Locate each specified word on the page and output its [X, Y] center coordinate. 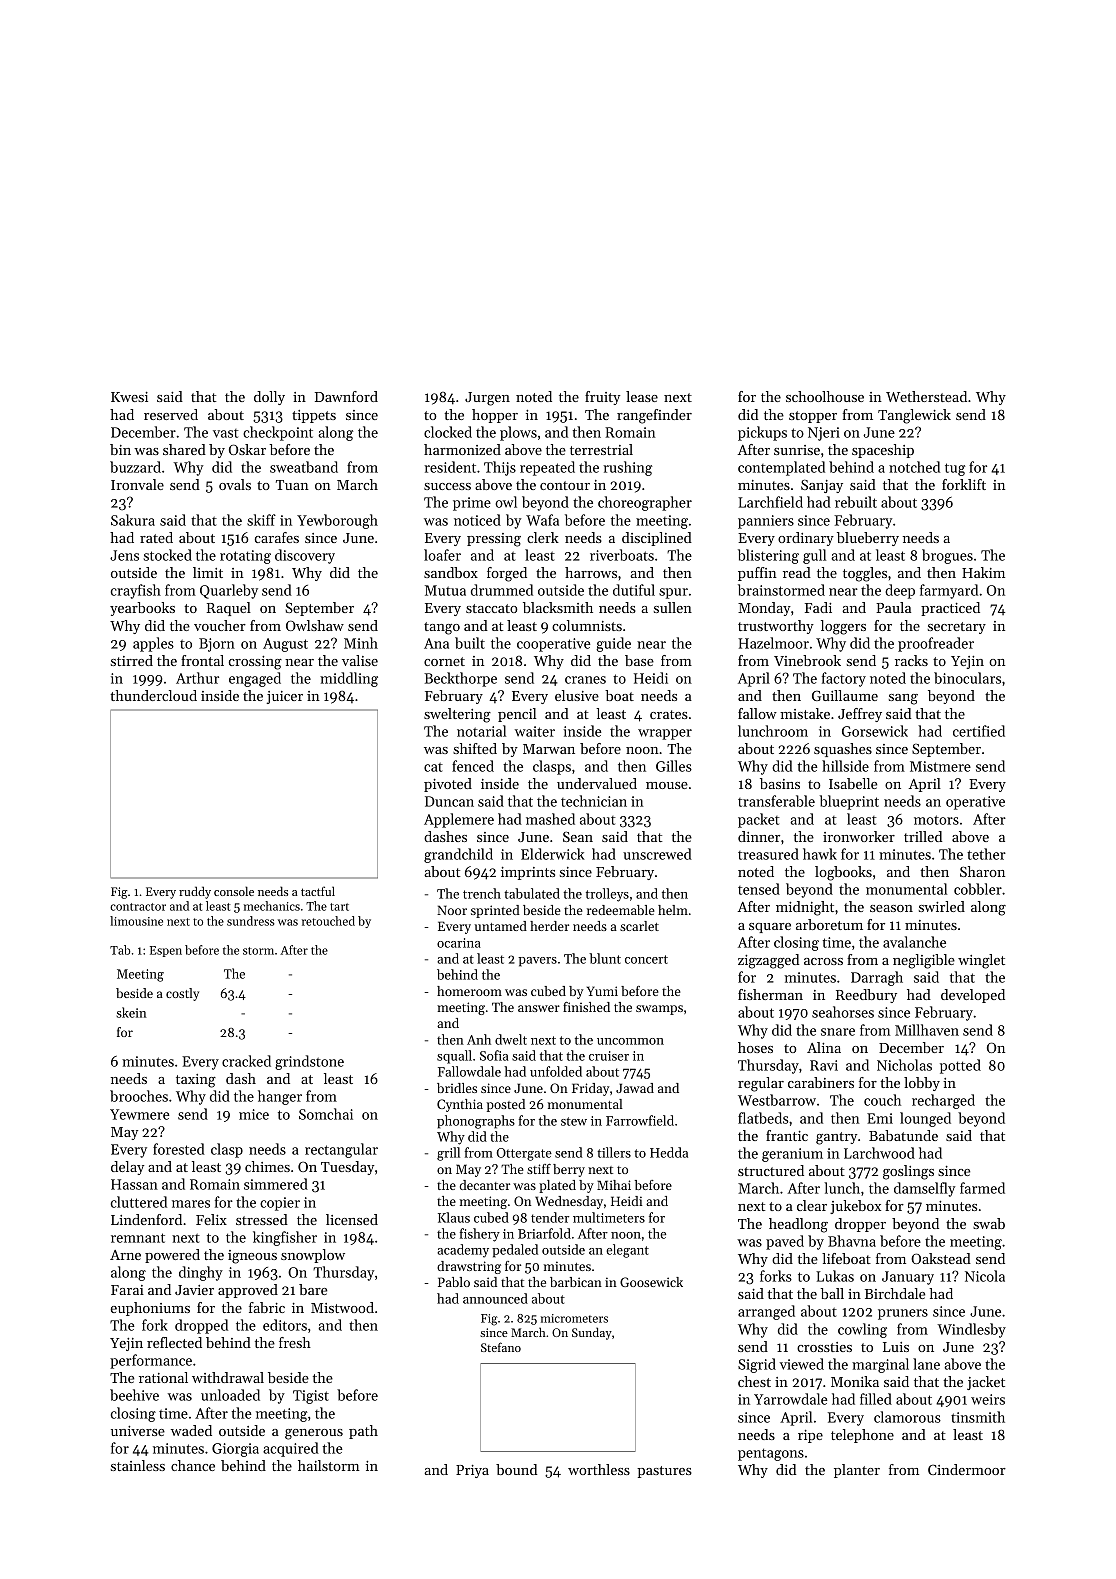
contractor [138, 907]
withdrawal [228, 1377]
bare [313, 1289]
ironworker [859, 836]
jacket [986, 1383]
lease [642, 396]
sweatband [304, 467]
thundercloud [153, 695]
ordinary [806, 539]
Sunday [592, 1333]
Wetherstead [926, 396]
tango [442, 628]
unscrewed [657, 854]
